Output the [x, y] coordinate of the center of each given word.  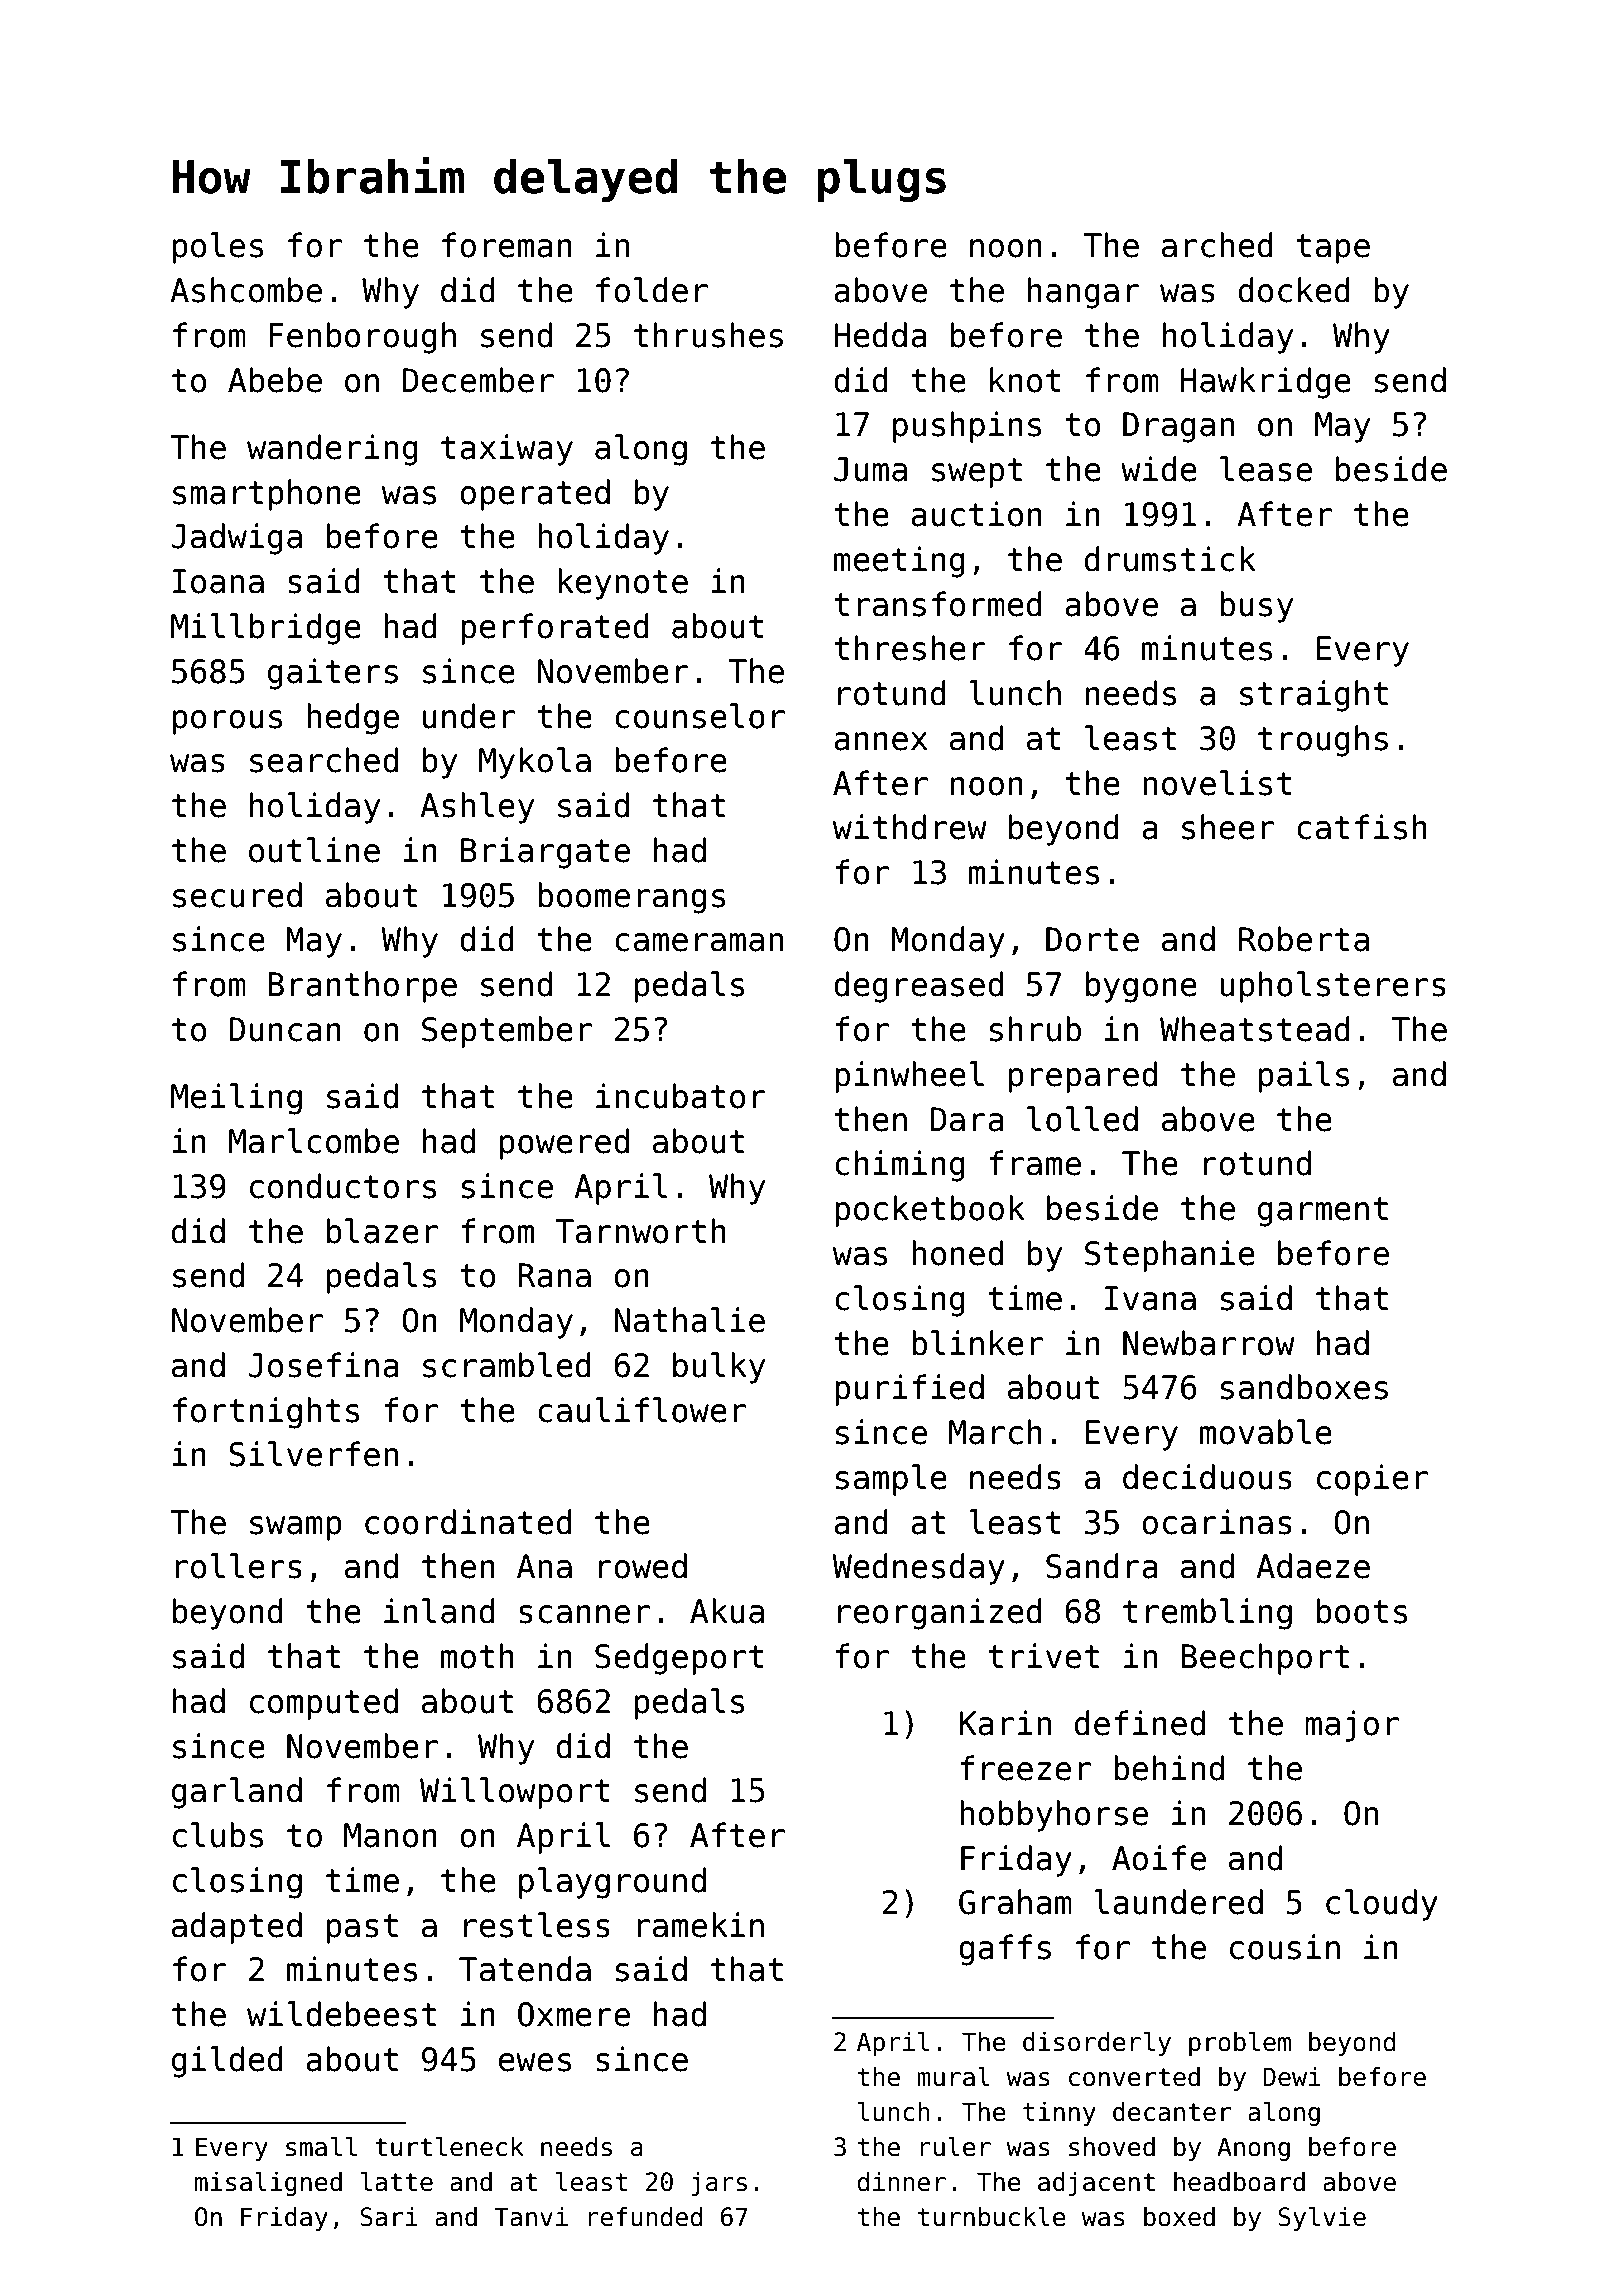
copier [1372, 1480]
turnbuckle [992, 2217]
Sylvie [1322, 2219]
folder [652, 290]
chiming [900, 1166]
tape [1333, 249]
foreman [507, 245]
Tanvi [531, 2217]
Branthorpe [362, 987]
